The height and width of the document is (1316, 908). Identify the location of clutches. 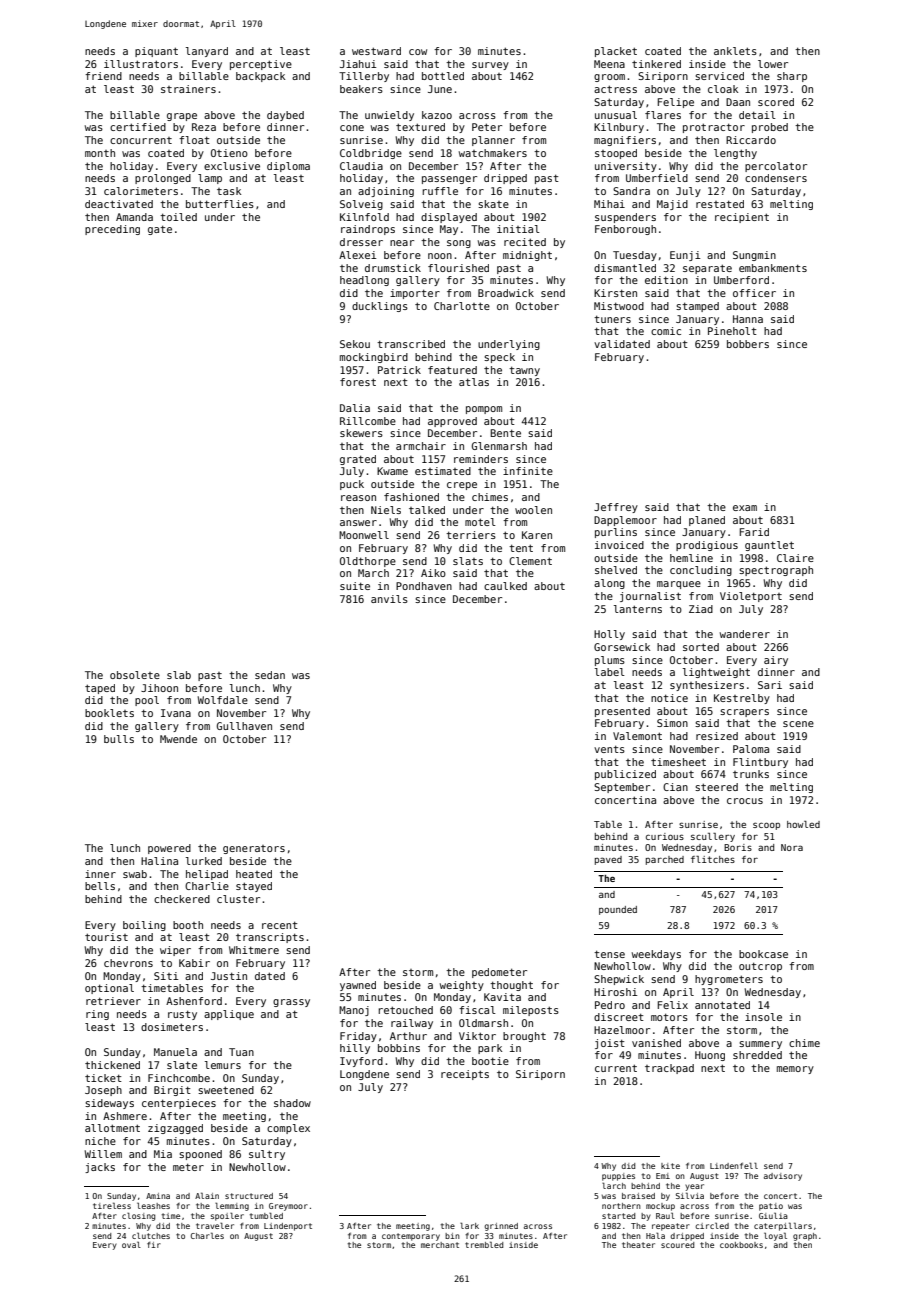
(151, 1236).
